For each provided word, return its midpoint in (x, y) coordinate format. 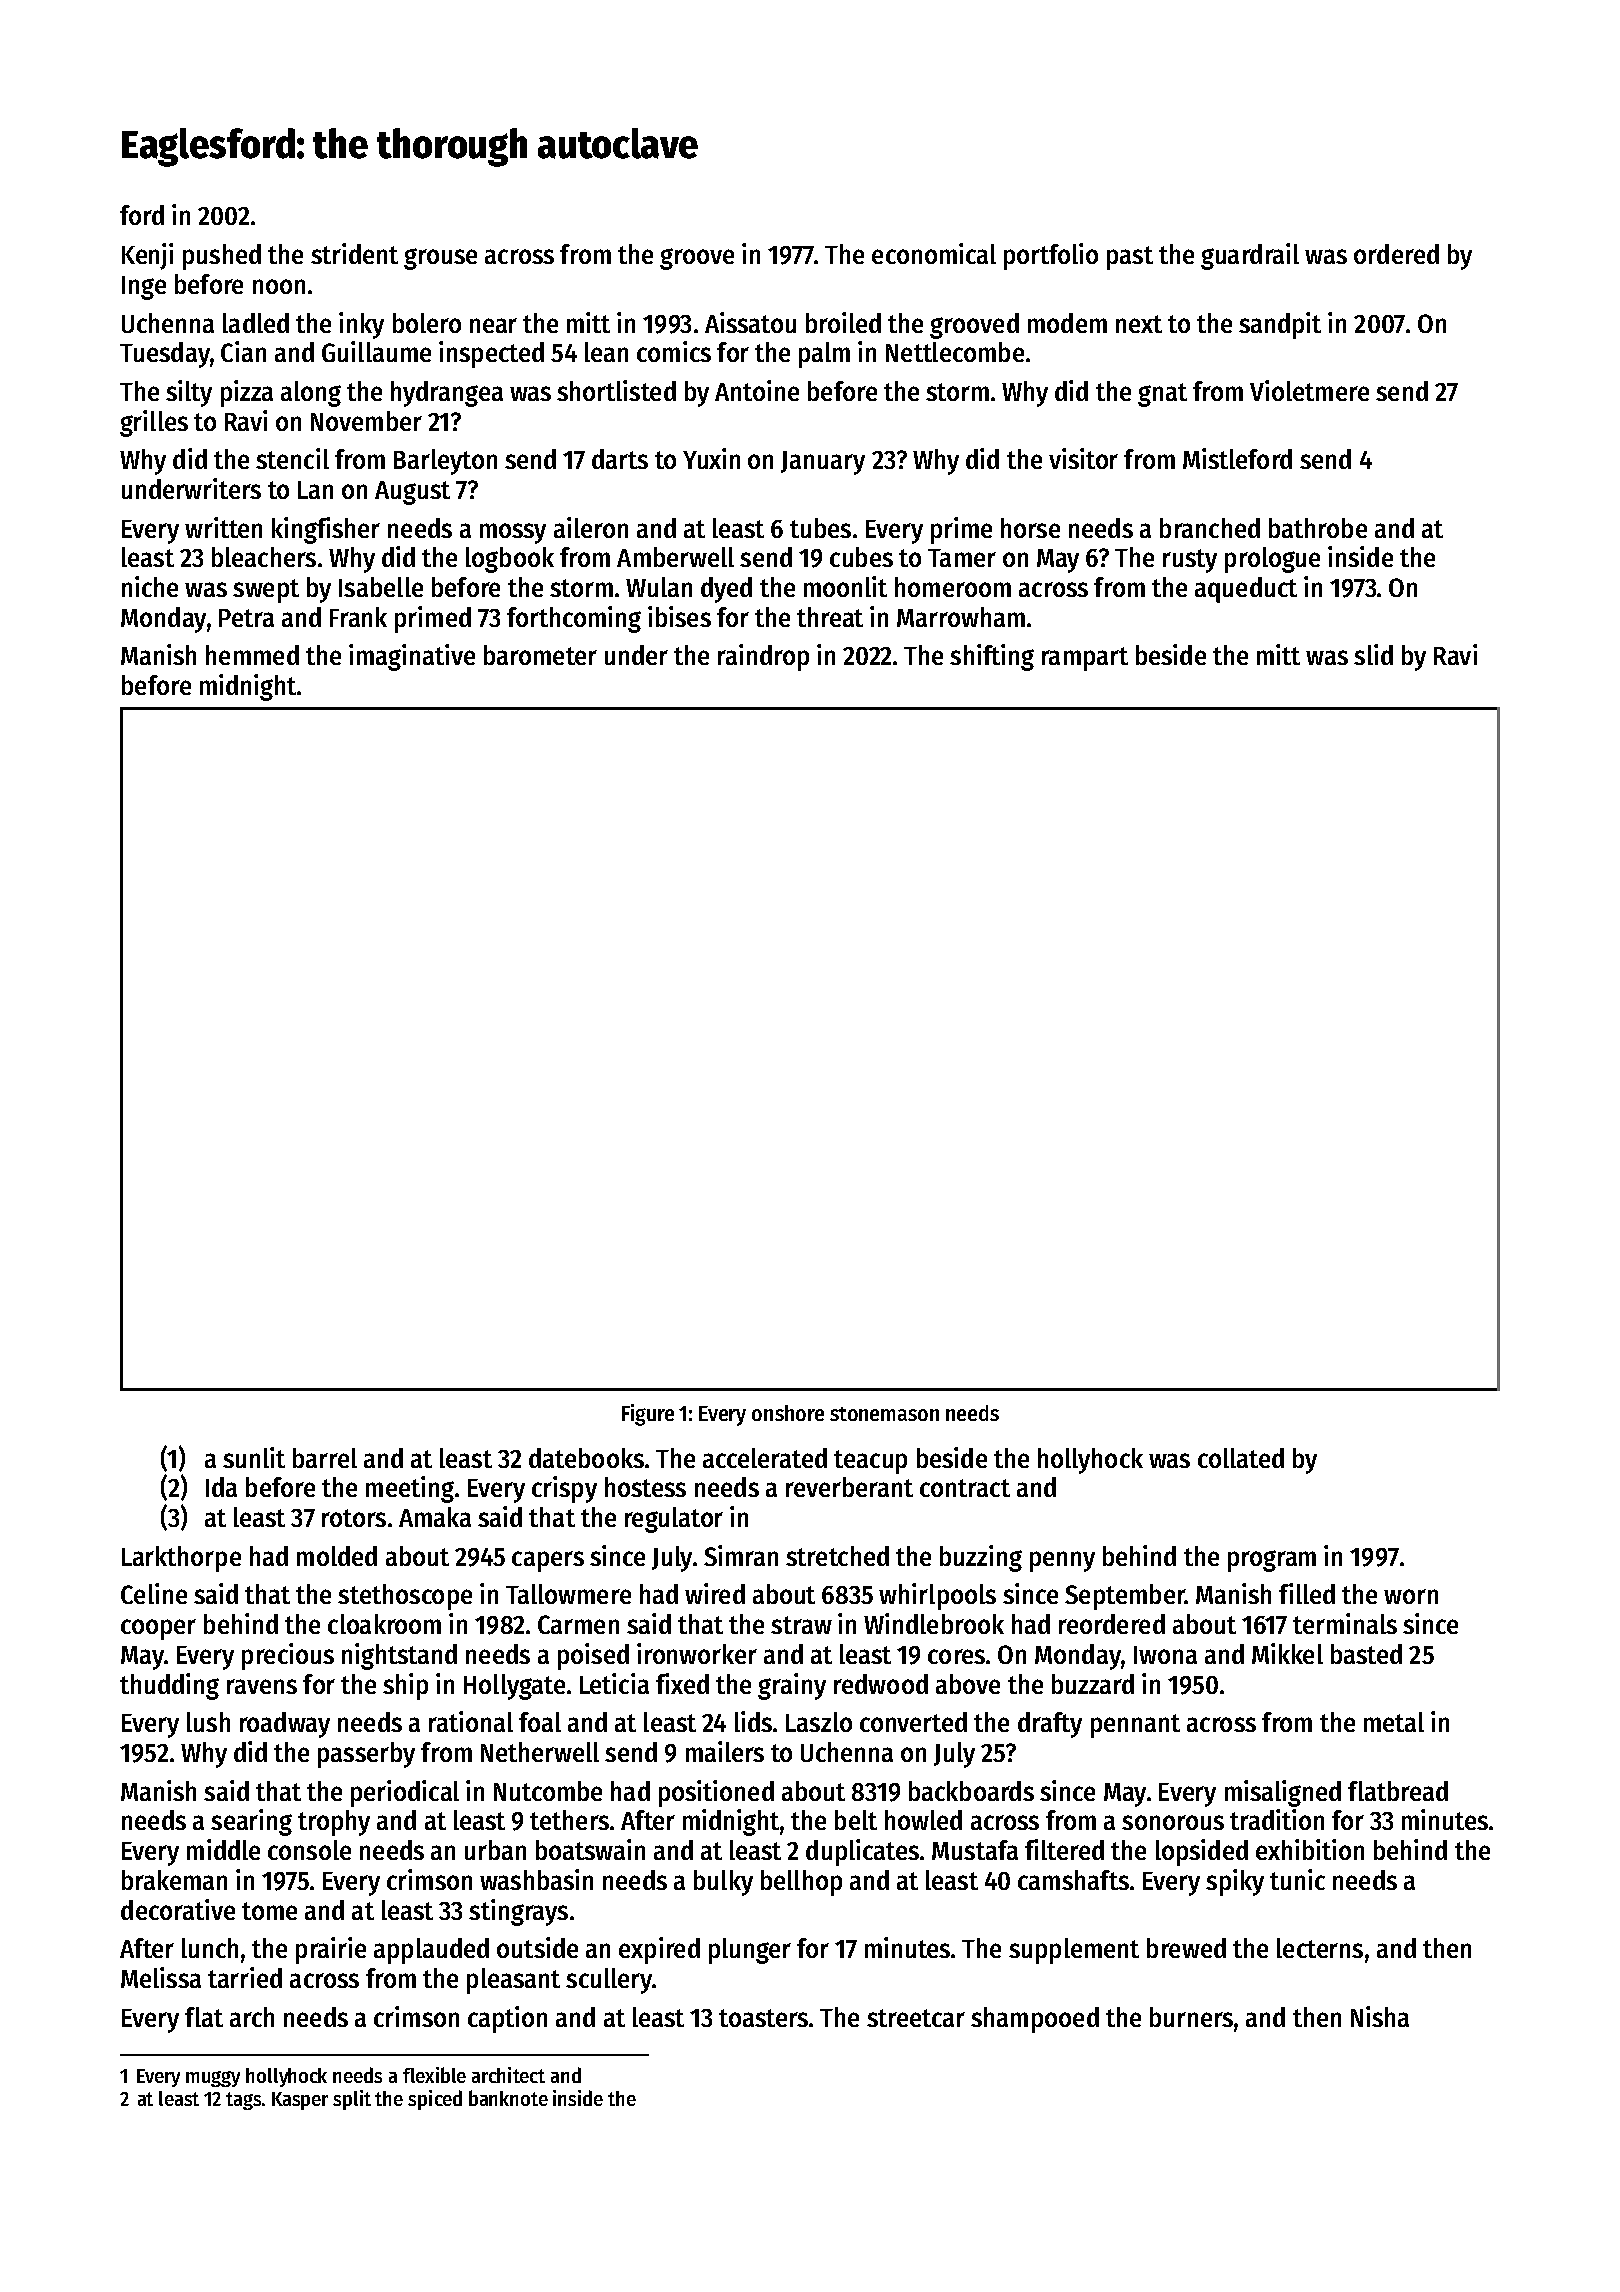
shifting (992, 657)
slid (1373, 654)
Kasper (300, 2101)
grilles (154, 423)
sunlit (254, 1457)
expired (659, 1950)
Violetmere (1309, 390)
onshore (788, 1413)
